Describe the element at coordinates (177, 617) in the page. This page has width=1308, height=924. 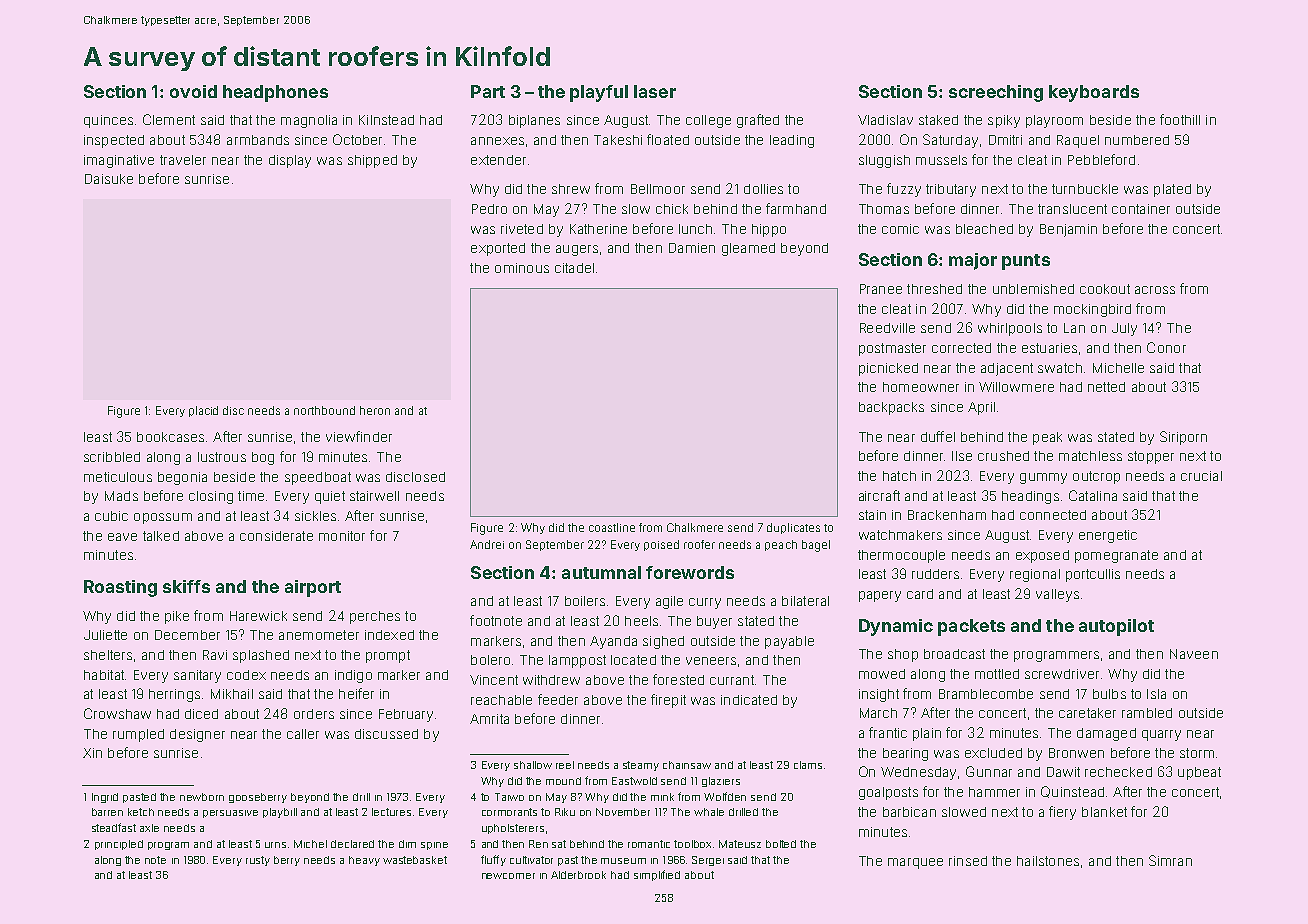
I see `pike` at that location.
